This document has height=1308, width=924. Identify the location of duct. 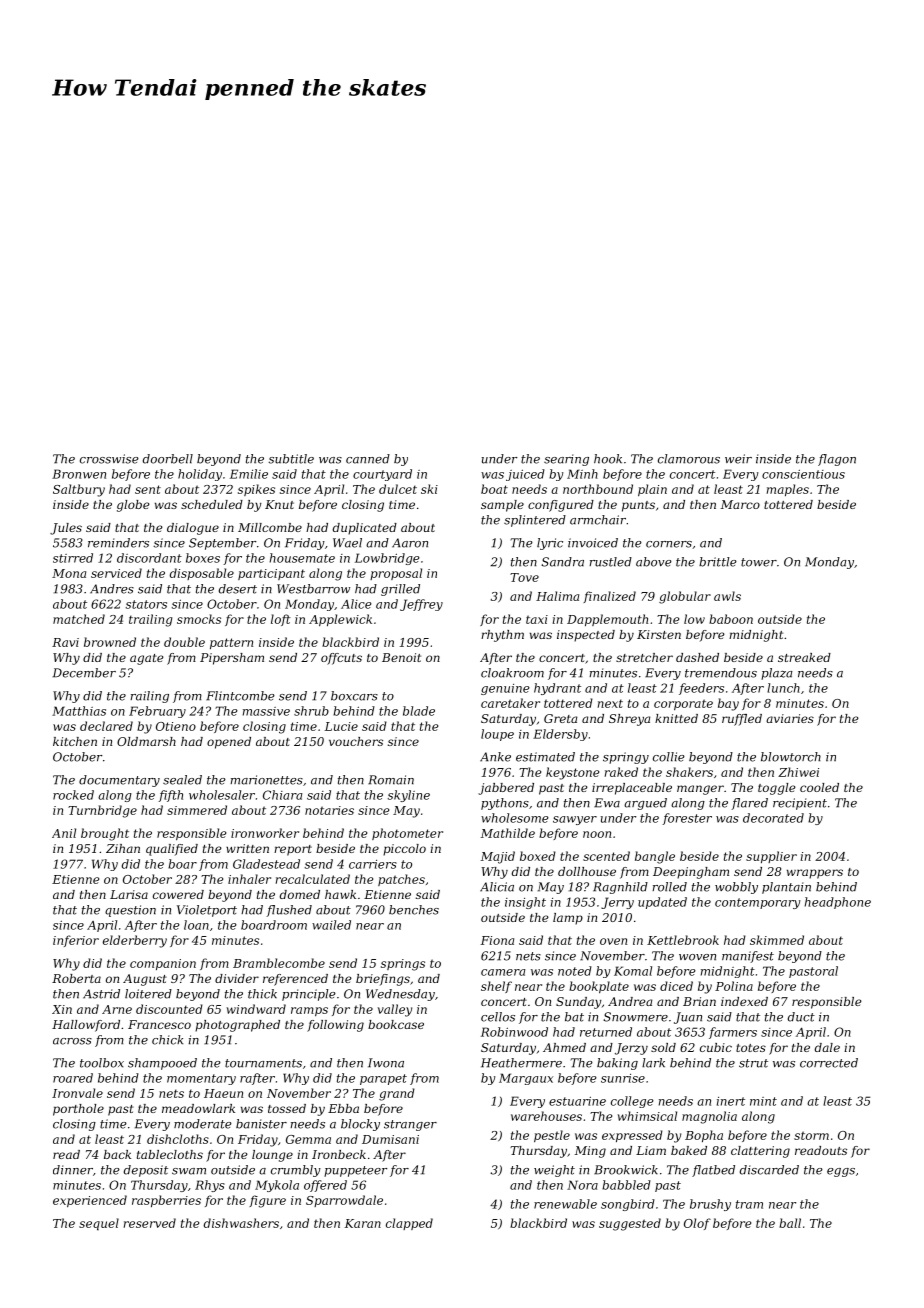
(801, 1017).
